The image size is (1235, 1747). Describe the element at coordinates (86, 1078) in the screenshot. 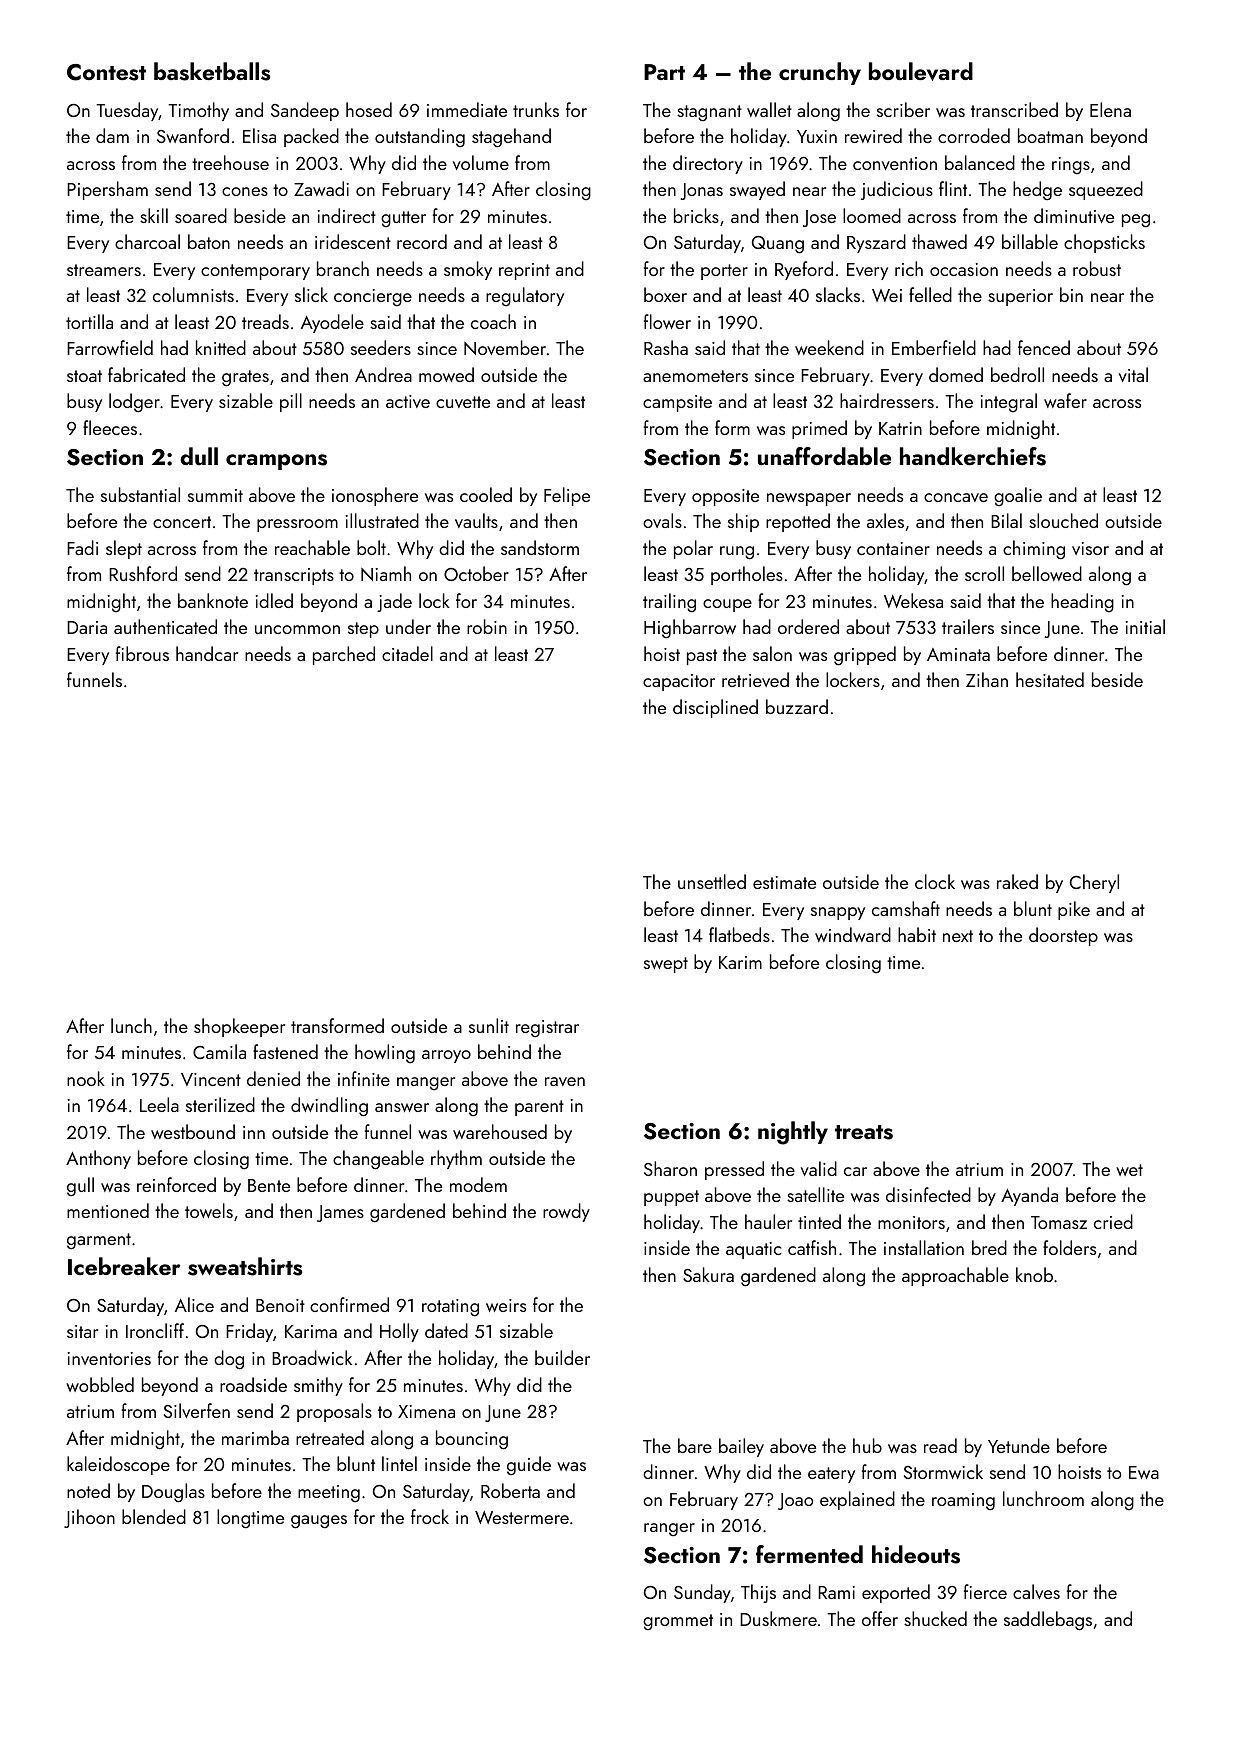

I see `nook` at that location.
